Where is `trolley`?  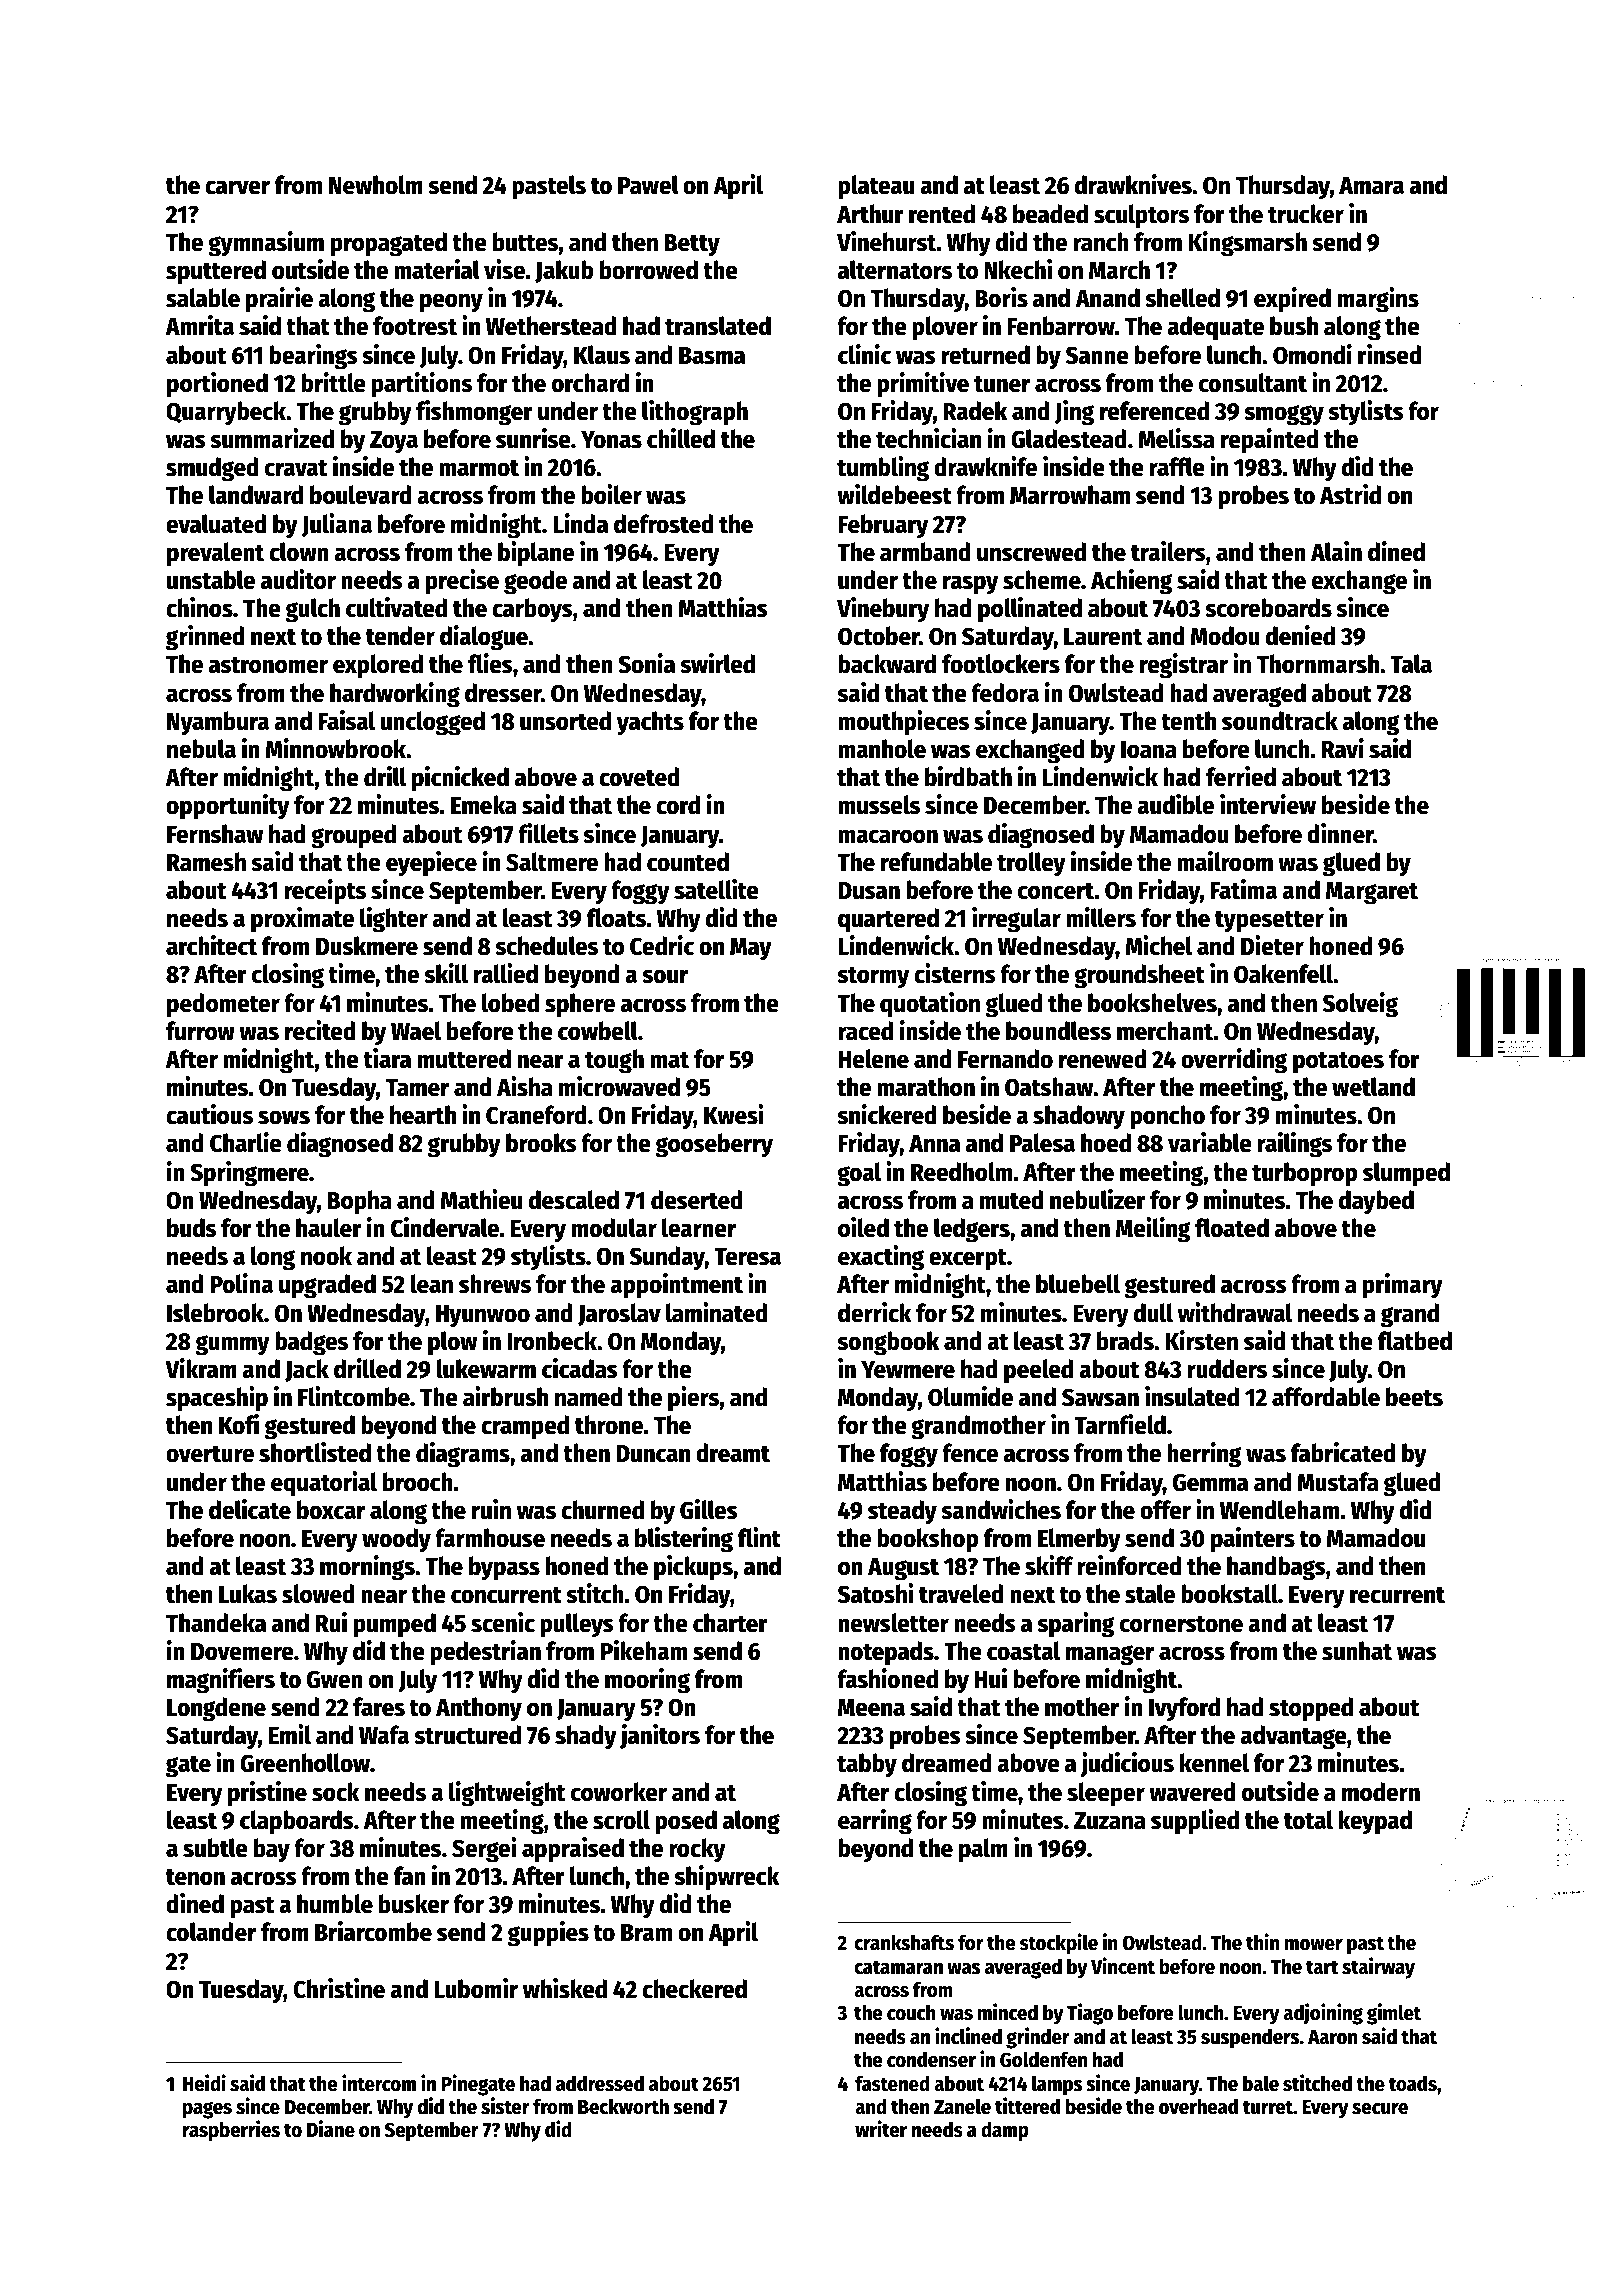 trolley is located at coordinates (1031, 864).
